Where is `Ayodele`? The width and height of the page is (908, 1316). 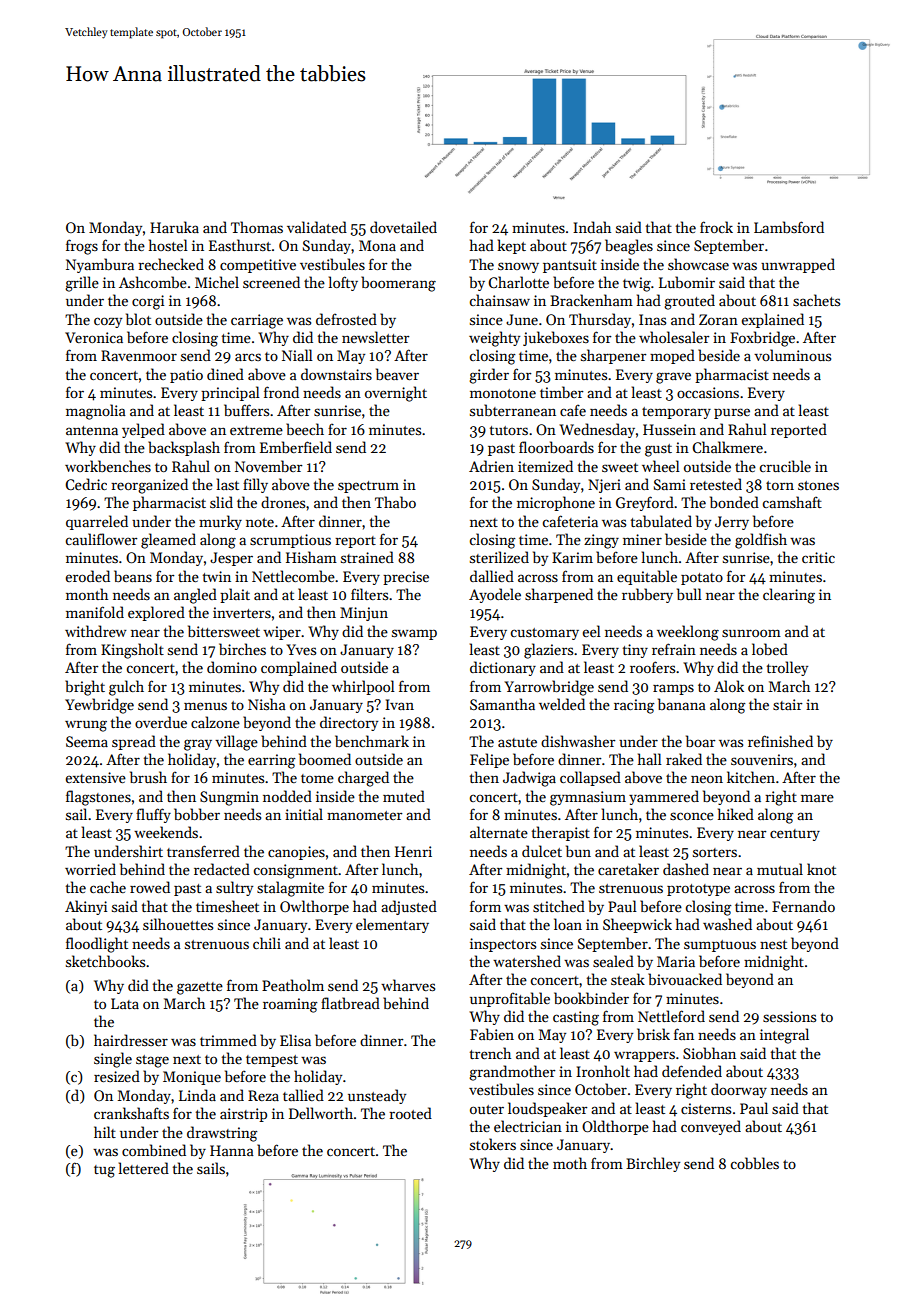
Ayodele is located at coordinates (495, 595).
